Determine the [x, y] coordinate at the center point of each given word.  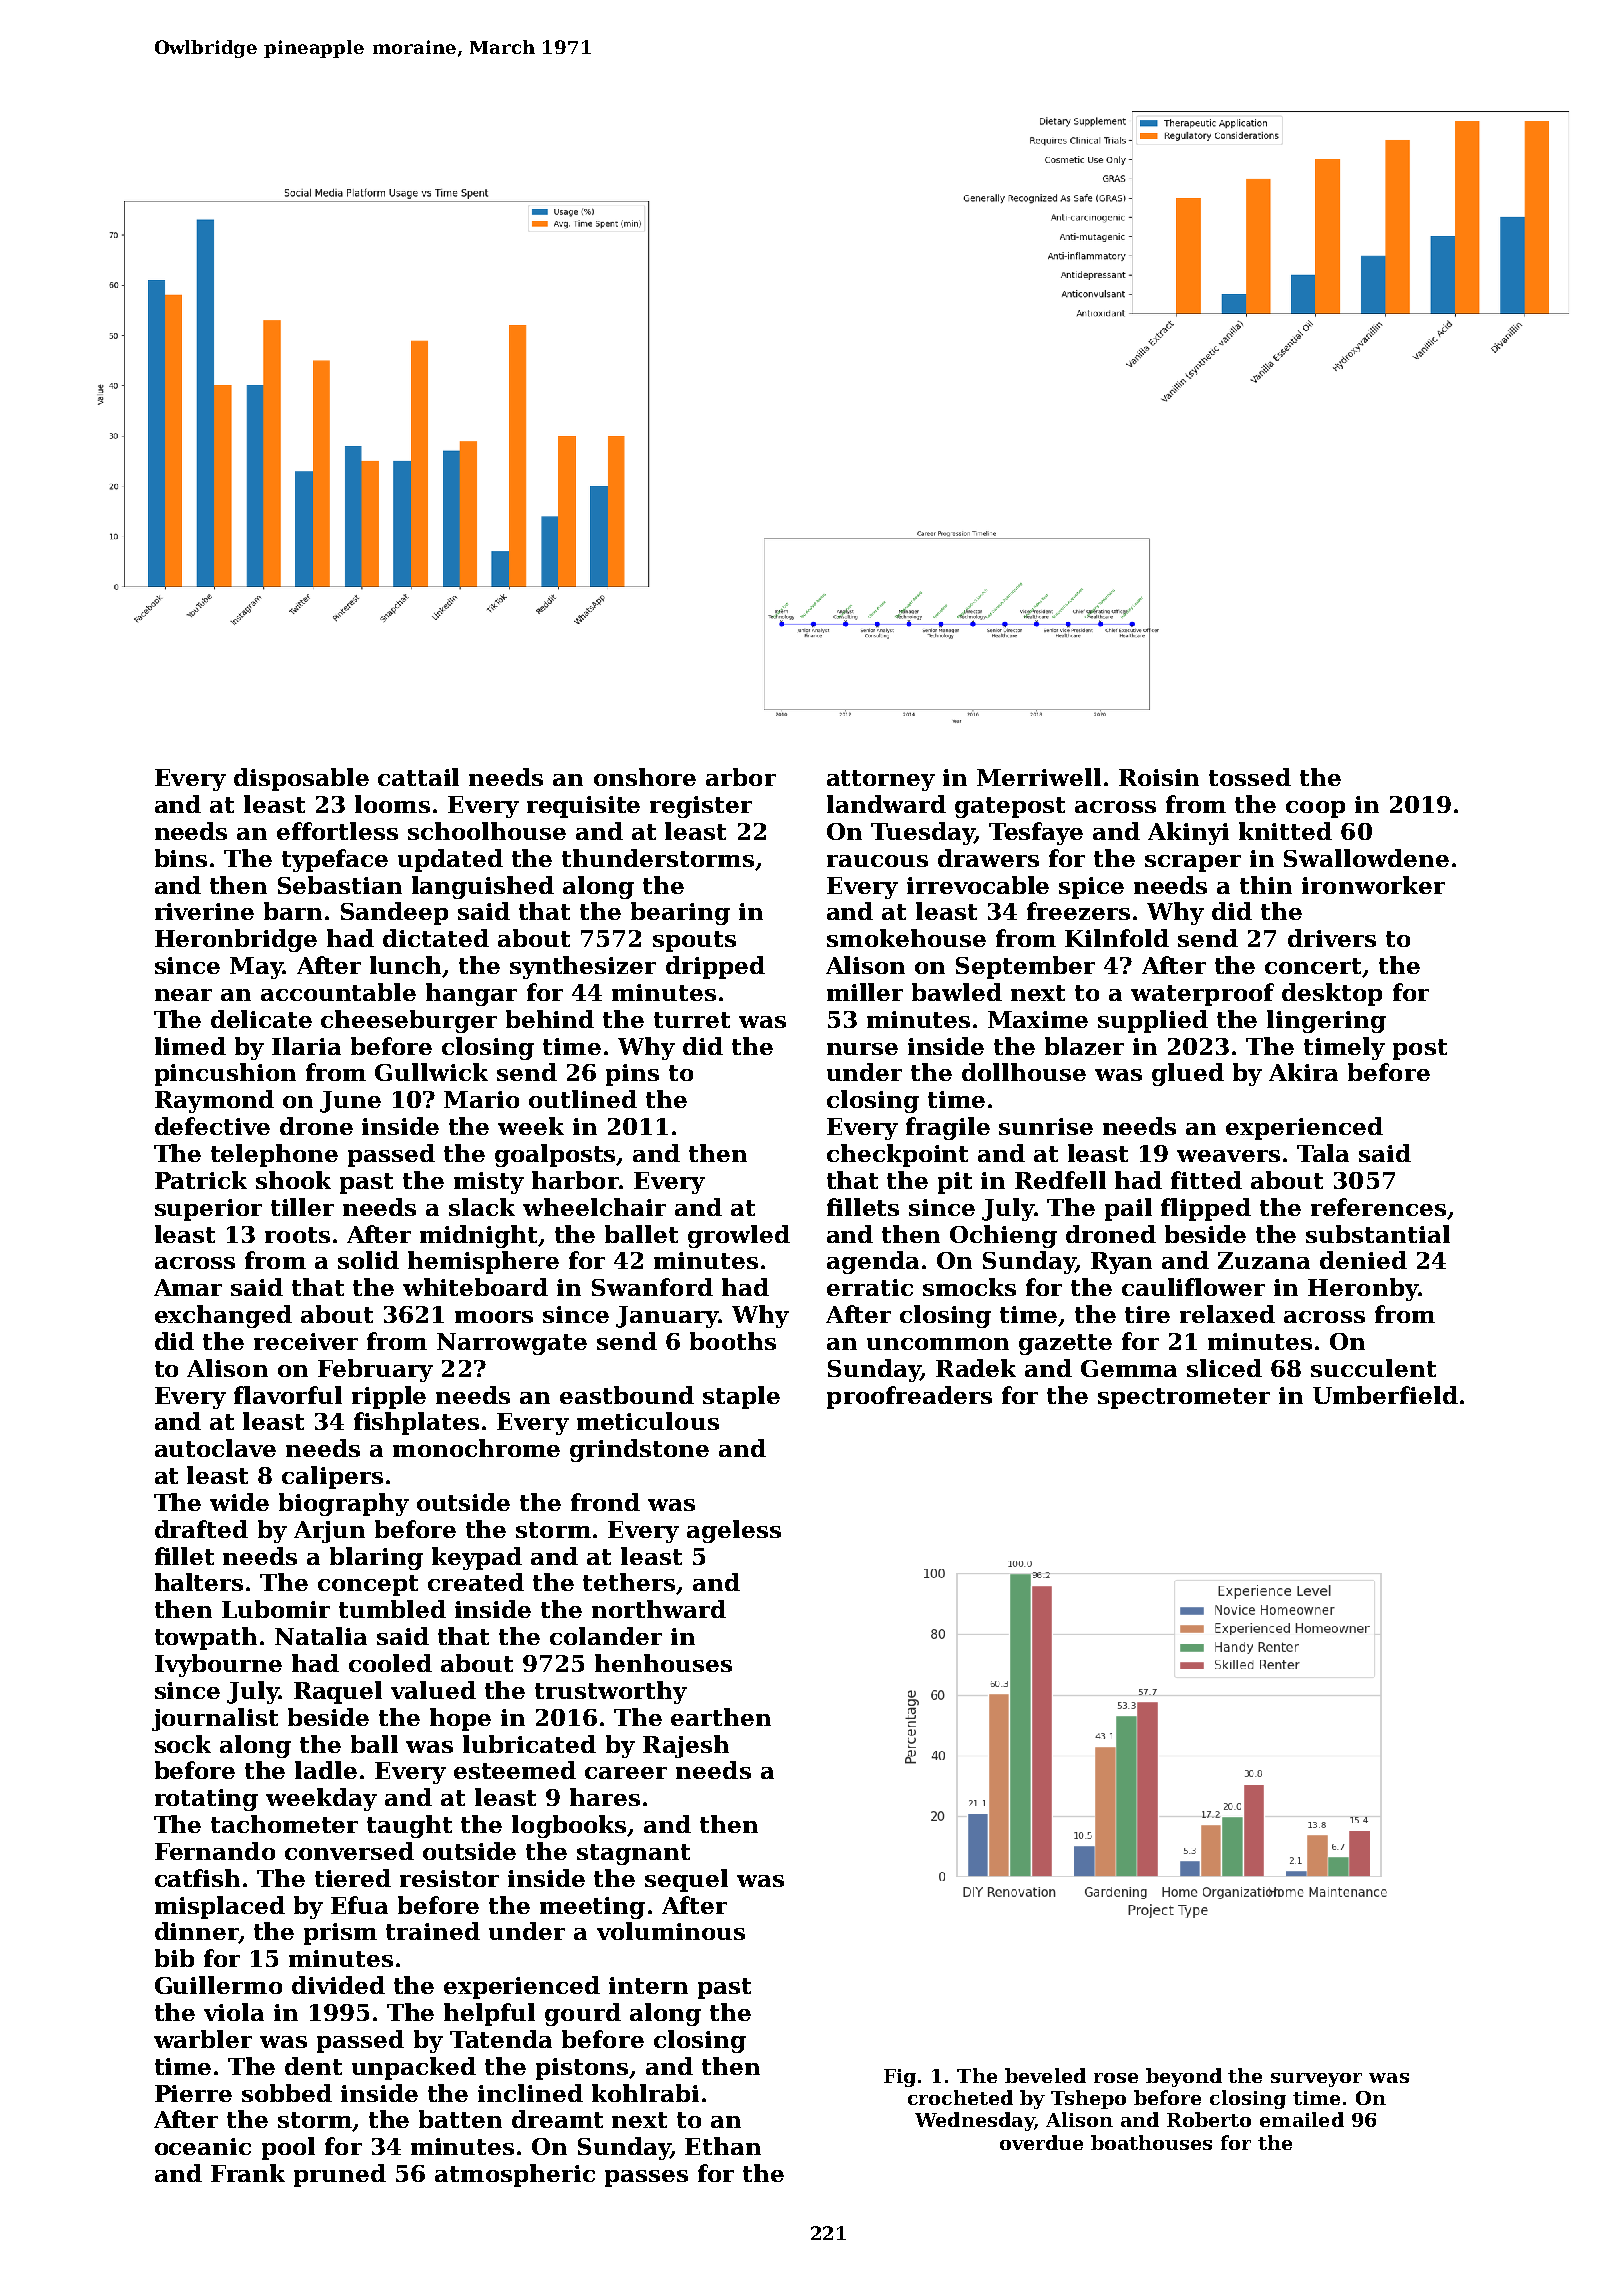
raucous [877, 861]
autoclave [215, 1448]
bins [181, 858]
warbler [203, 2039]
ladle [326, 1770]
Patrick [201, 1180]
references [1378, 1207]
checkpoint [897, 1155]
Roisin [1159, 777]
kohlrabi [645, 2093]
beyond [1184, 2077]
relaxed [1227, 1314]
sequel [686, 1880]
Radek [976, 1368]
